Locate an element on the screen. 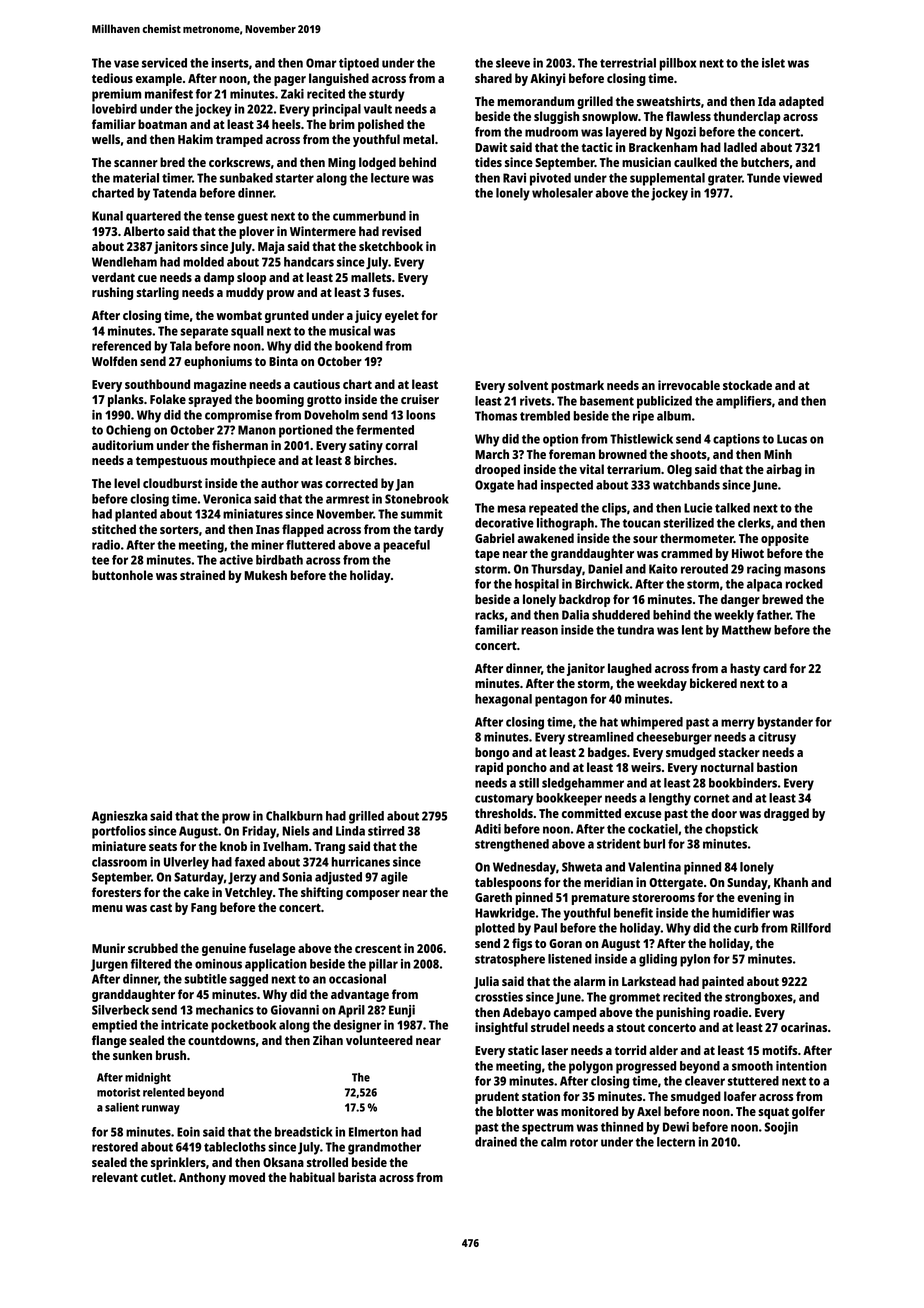 The image size is (924, 1308). pillbox is located at coordinates (678, 64).
